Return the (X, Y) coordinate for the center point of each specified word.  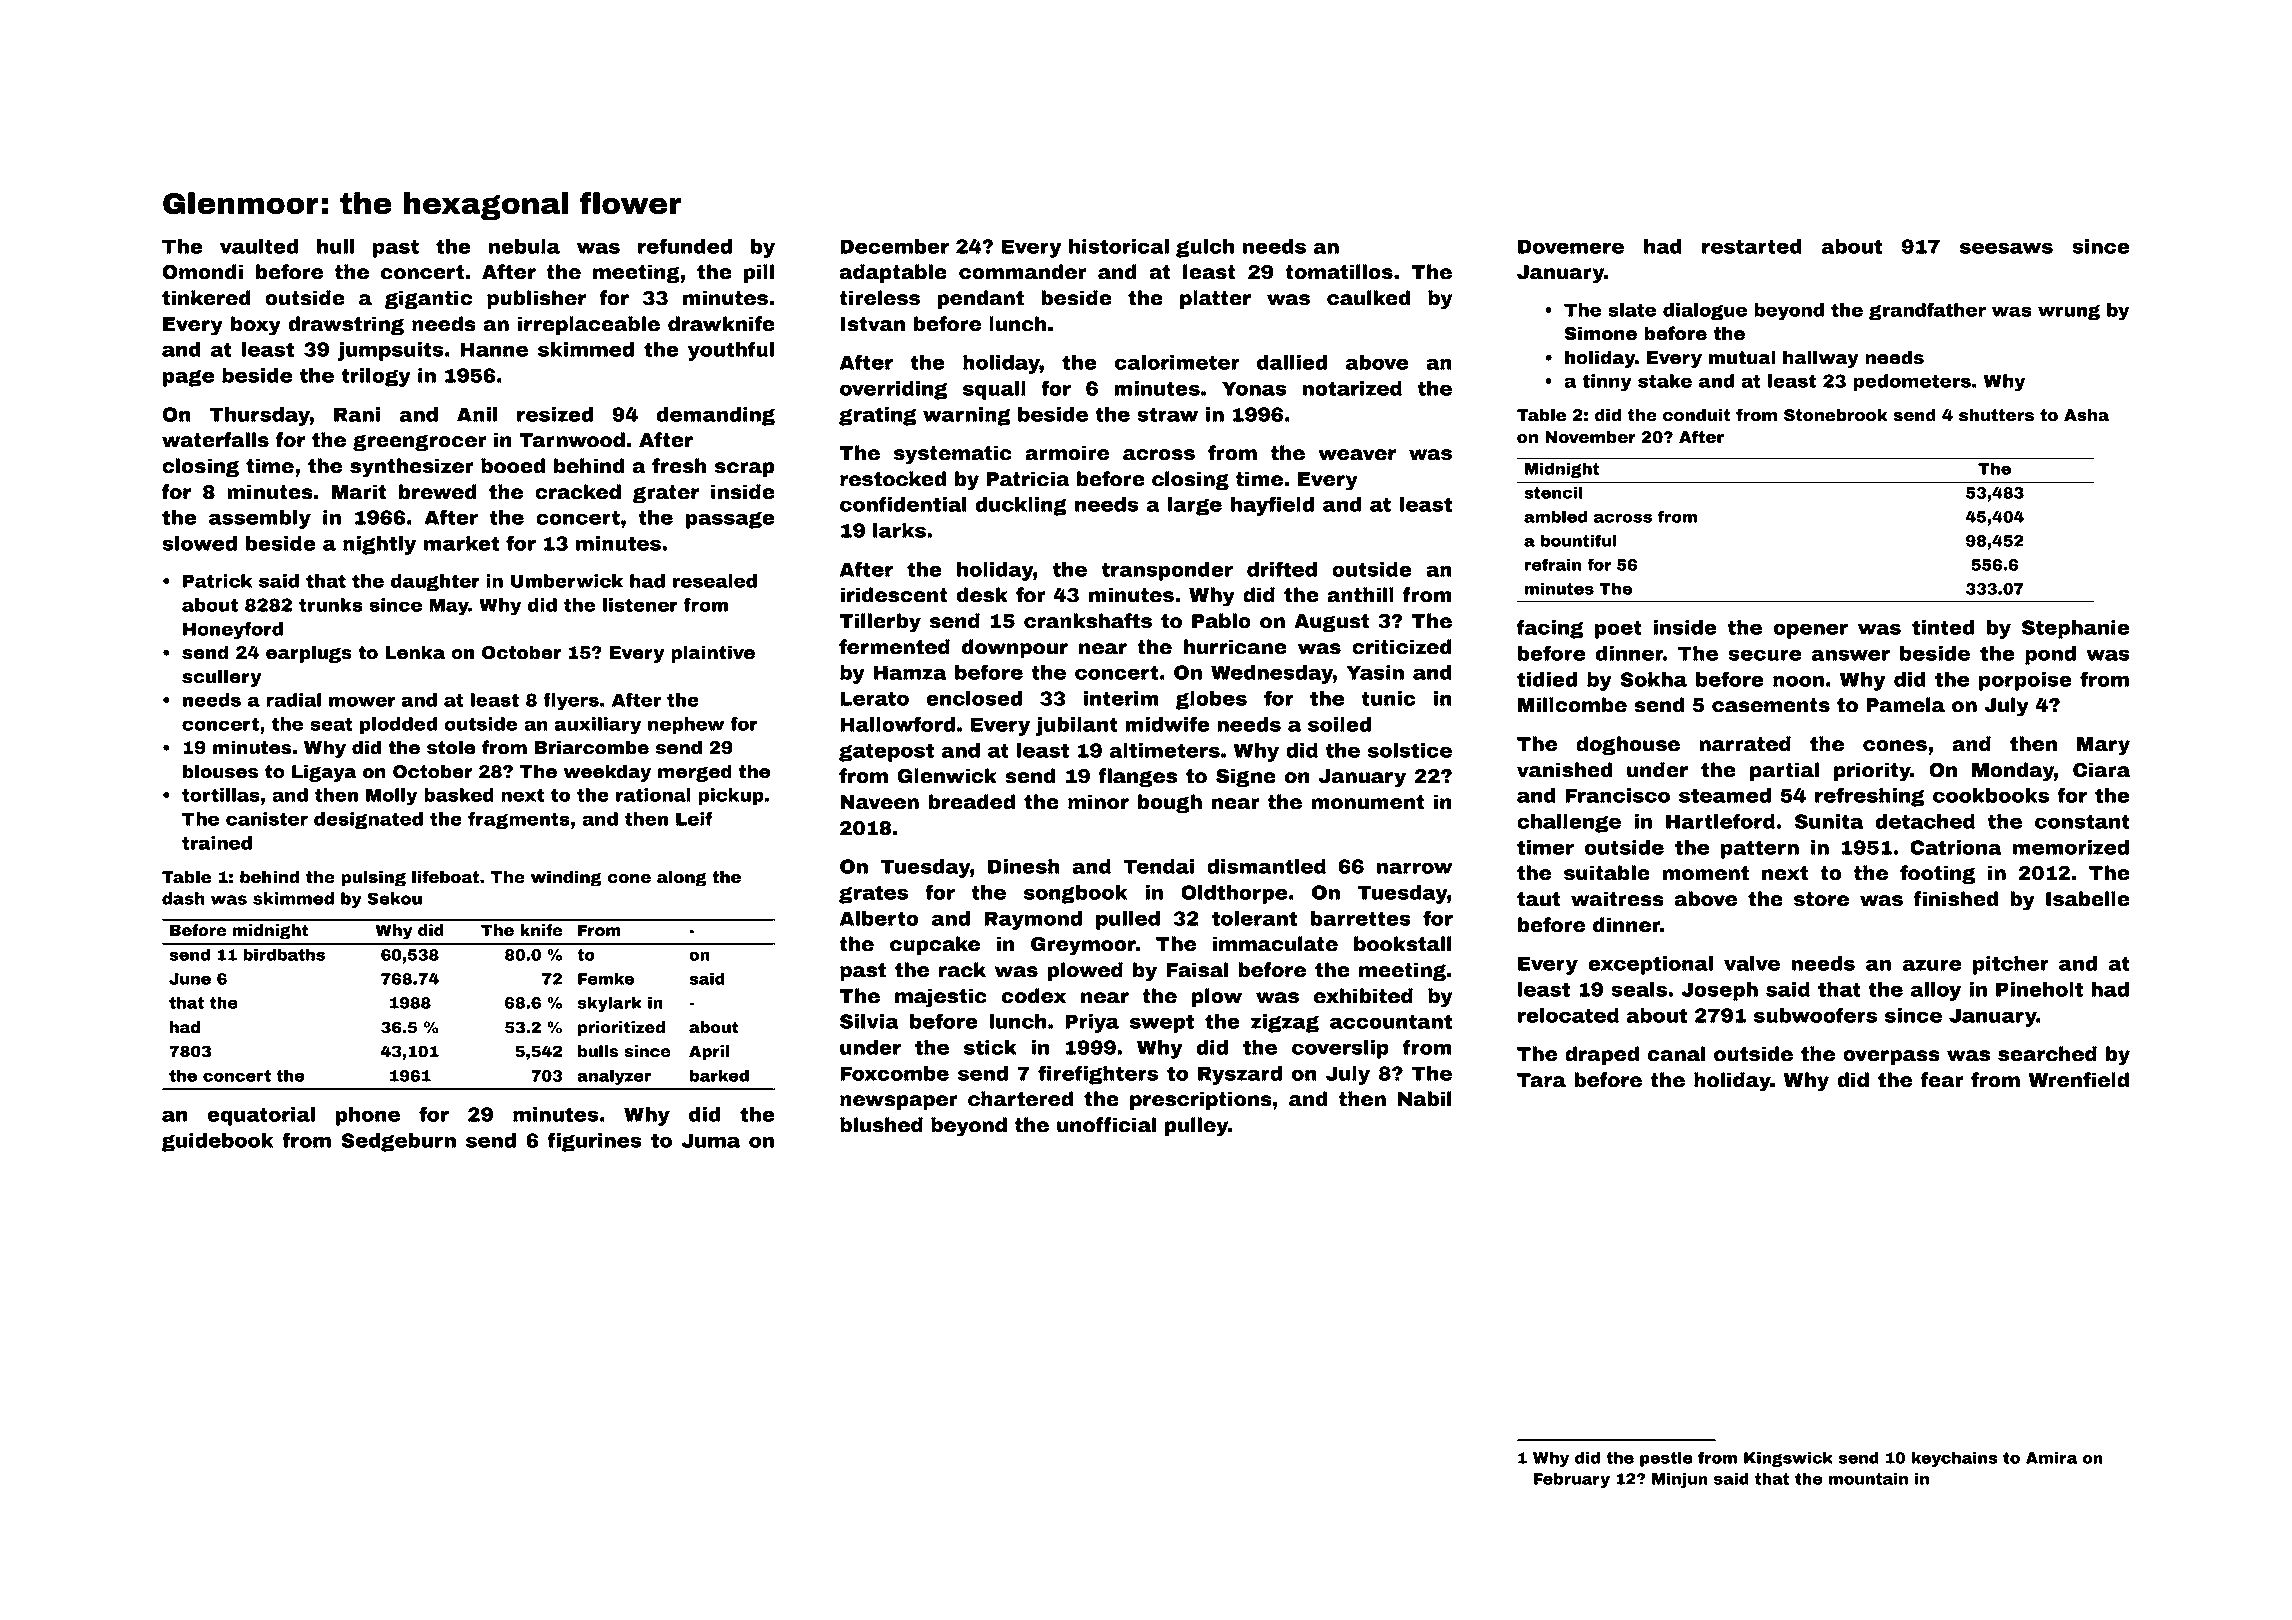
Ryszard (1240, 1075)
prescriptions (1201, 1100)
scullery (221, 678)
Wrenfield (2078, 1080)
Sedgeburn (398, 1142)
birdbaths (284, 954)
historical (1119, 246)
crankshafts (1088, 621)
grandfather (1927, 311)
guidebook (217, 1142)
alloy (1936, 991)
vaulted (259, 246)
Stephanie (2076, 629)
